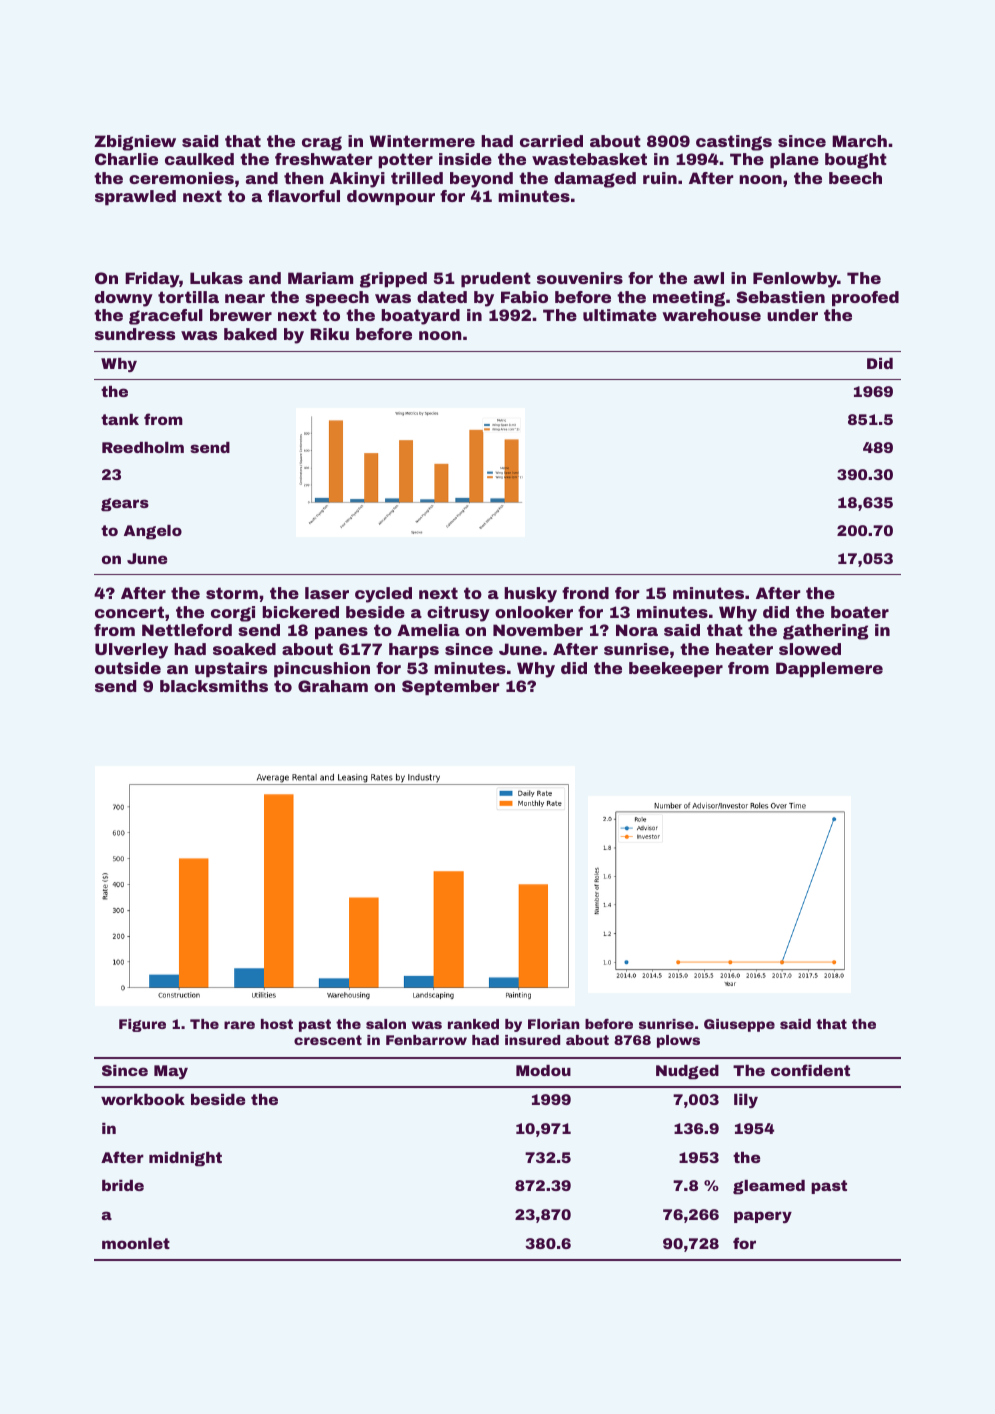 This screenshot has width=995, height=1414. Describe the element at coordinates (763, 1217) in the screenshot. I see `papery` at that location.
